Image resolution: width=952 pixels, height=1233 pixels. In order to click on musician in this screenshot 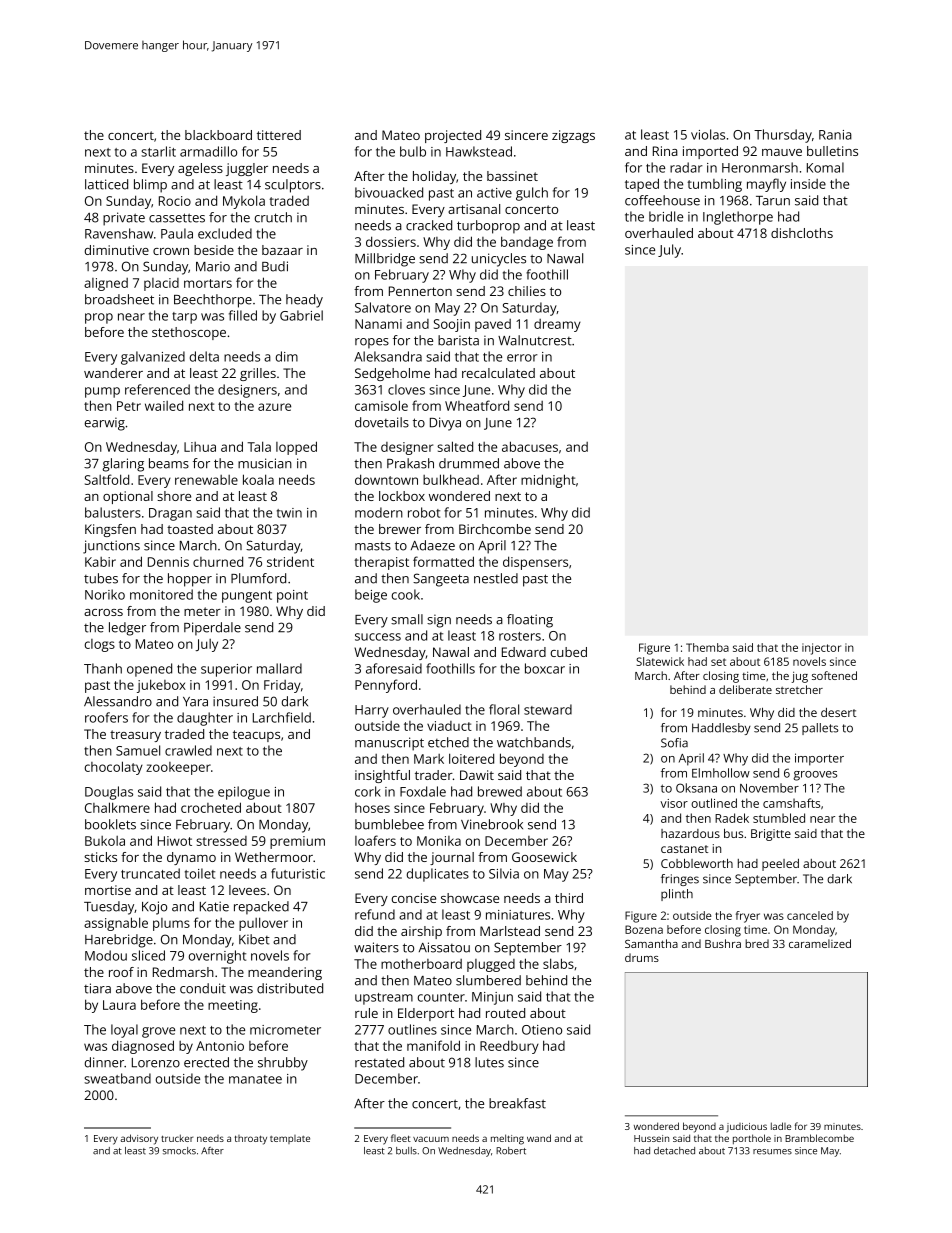, I will do `click(265, 463)`.
